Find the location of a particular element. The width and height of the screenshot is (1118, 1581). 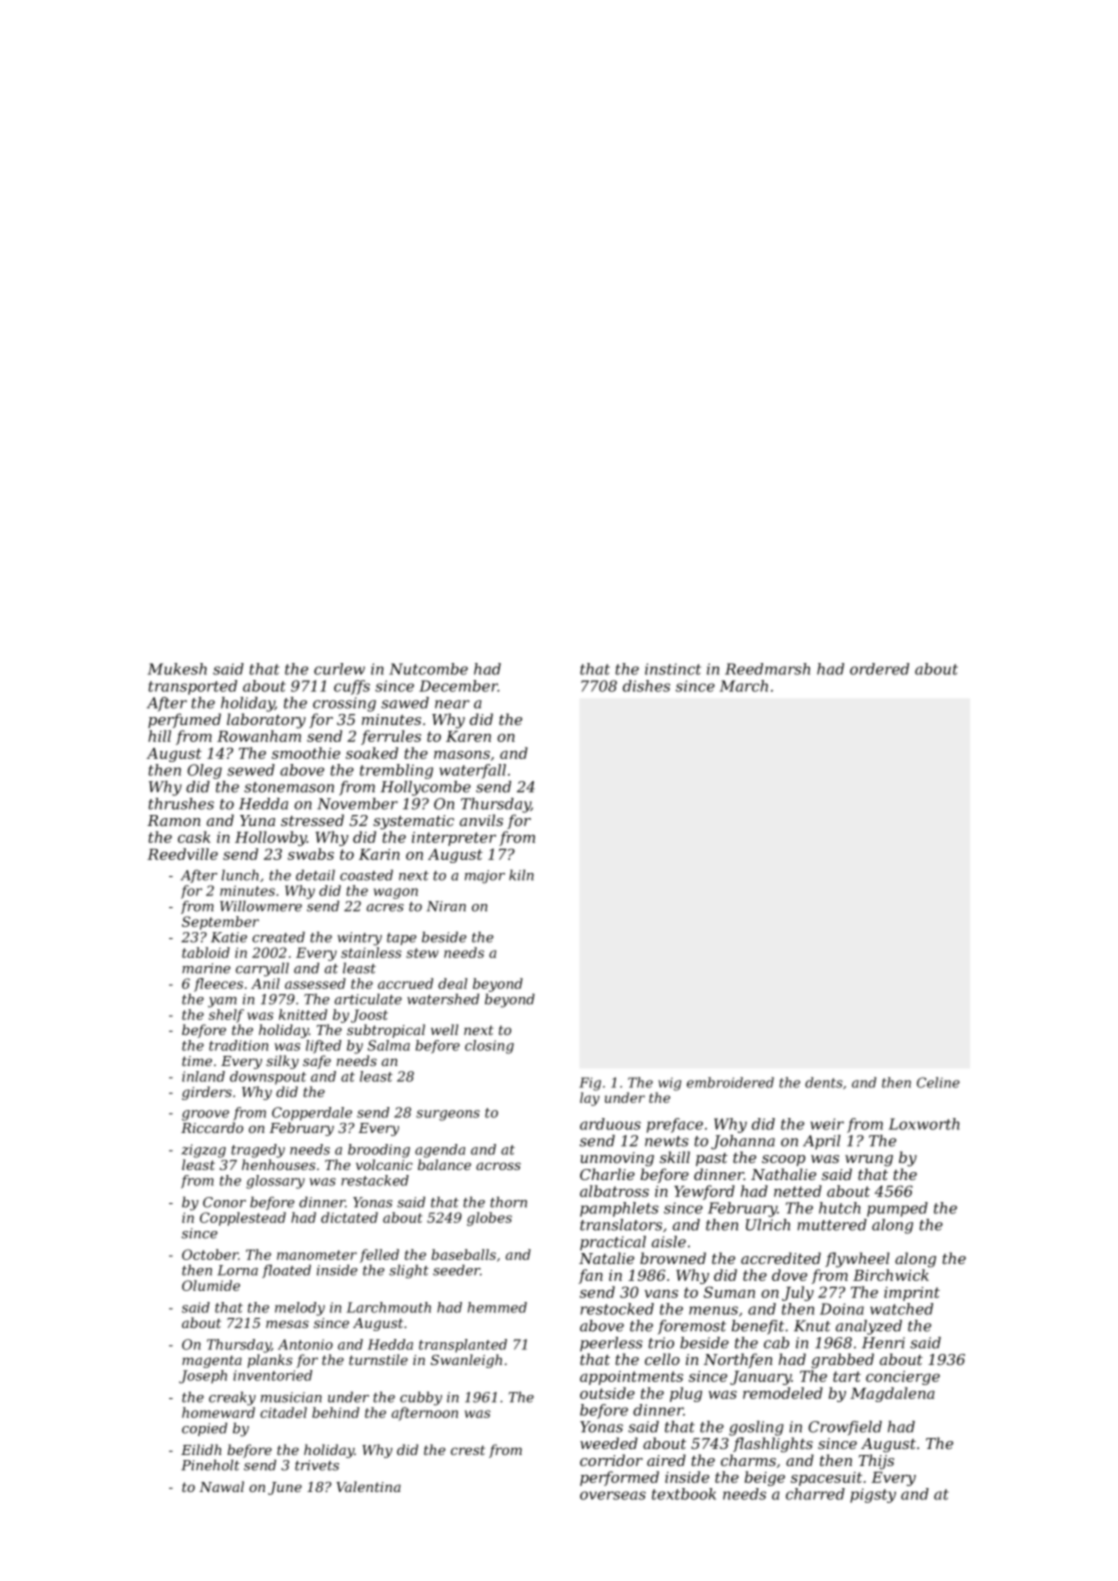

lifted is located at coordinates (323, 1047).
